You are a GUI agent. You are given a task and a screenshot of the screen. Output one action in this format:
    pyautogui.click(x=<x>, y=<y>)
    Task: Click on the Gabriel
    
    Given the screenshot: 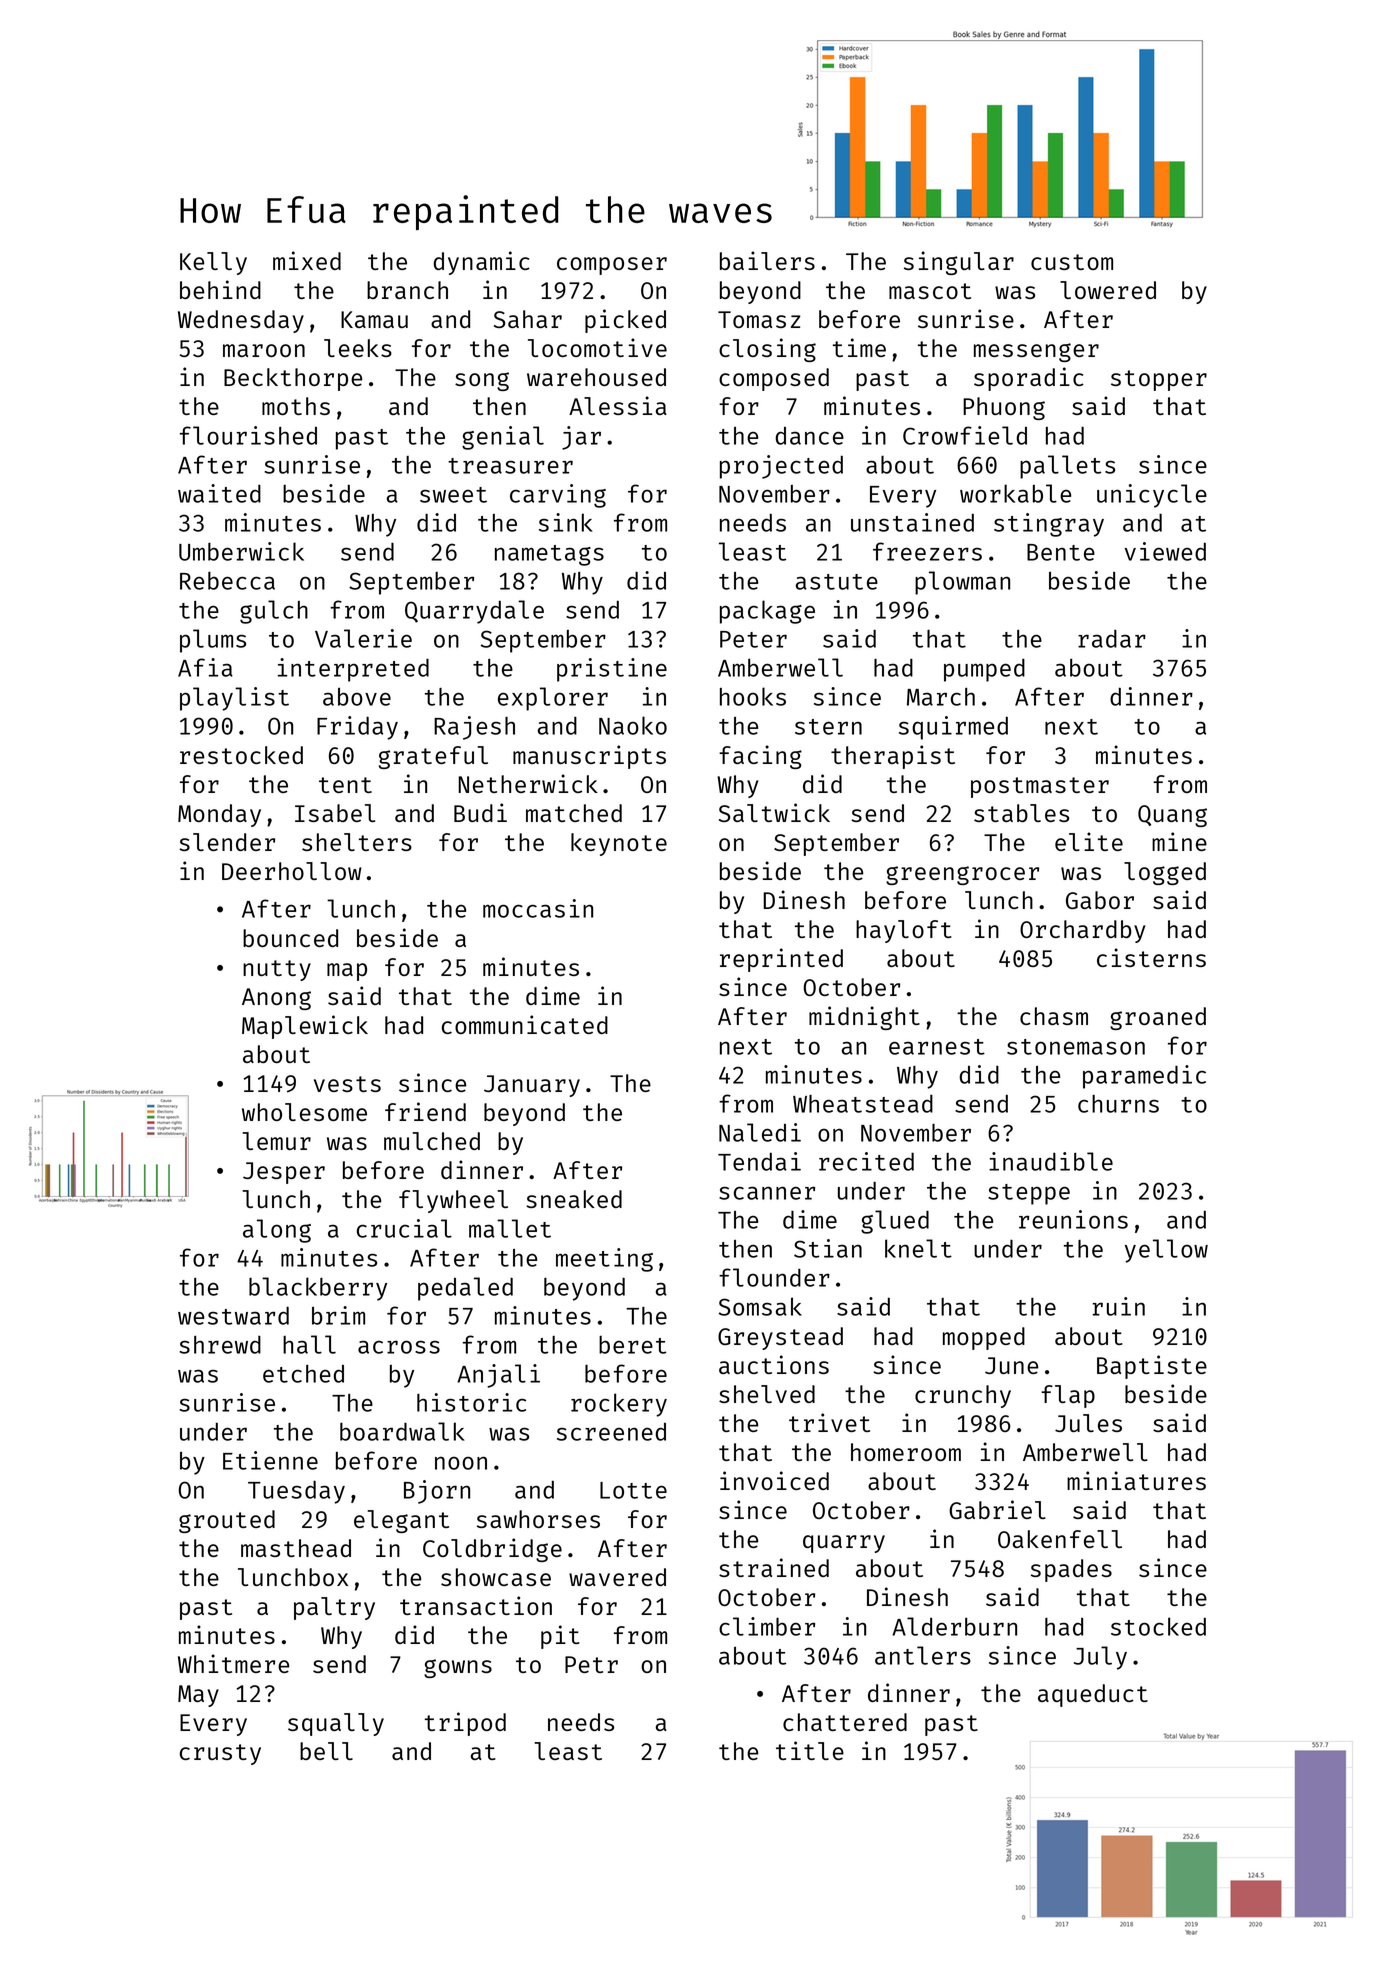 What is the action you would take?
    pyautogui.click(x=997, y=1509)
